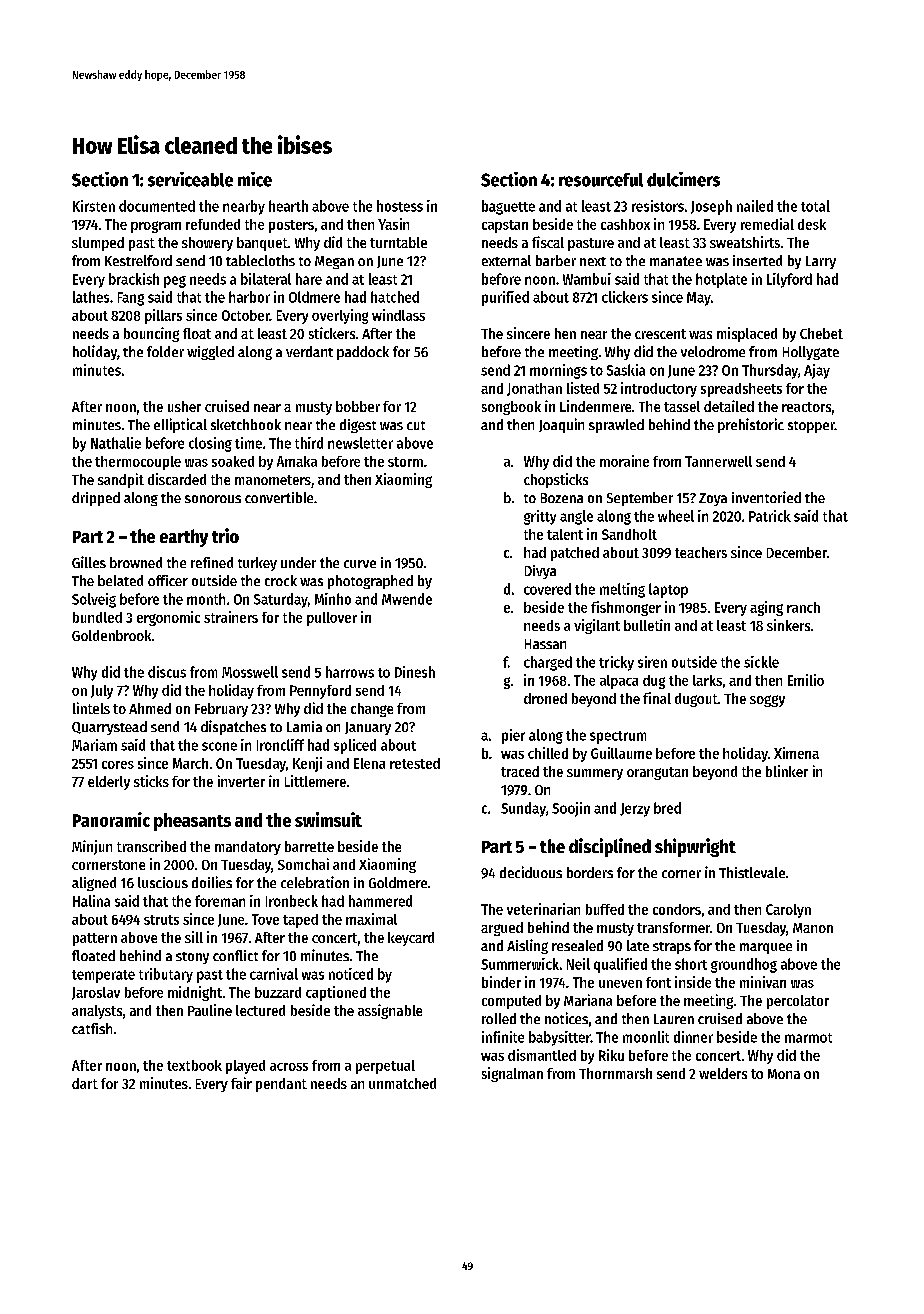 The image size is (924, 1314). I want to click on velodrome, so click(713, 351).
